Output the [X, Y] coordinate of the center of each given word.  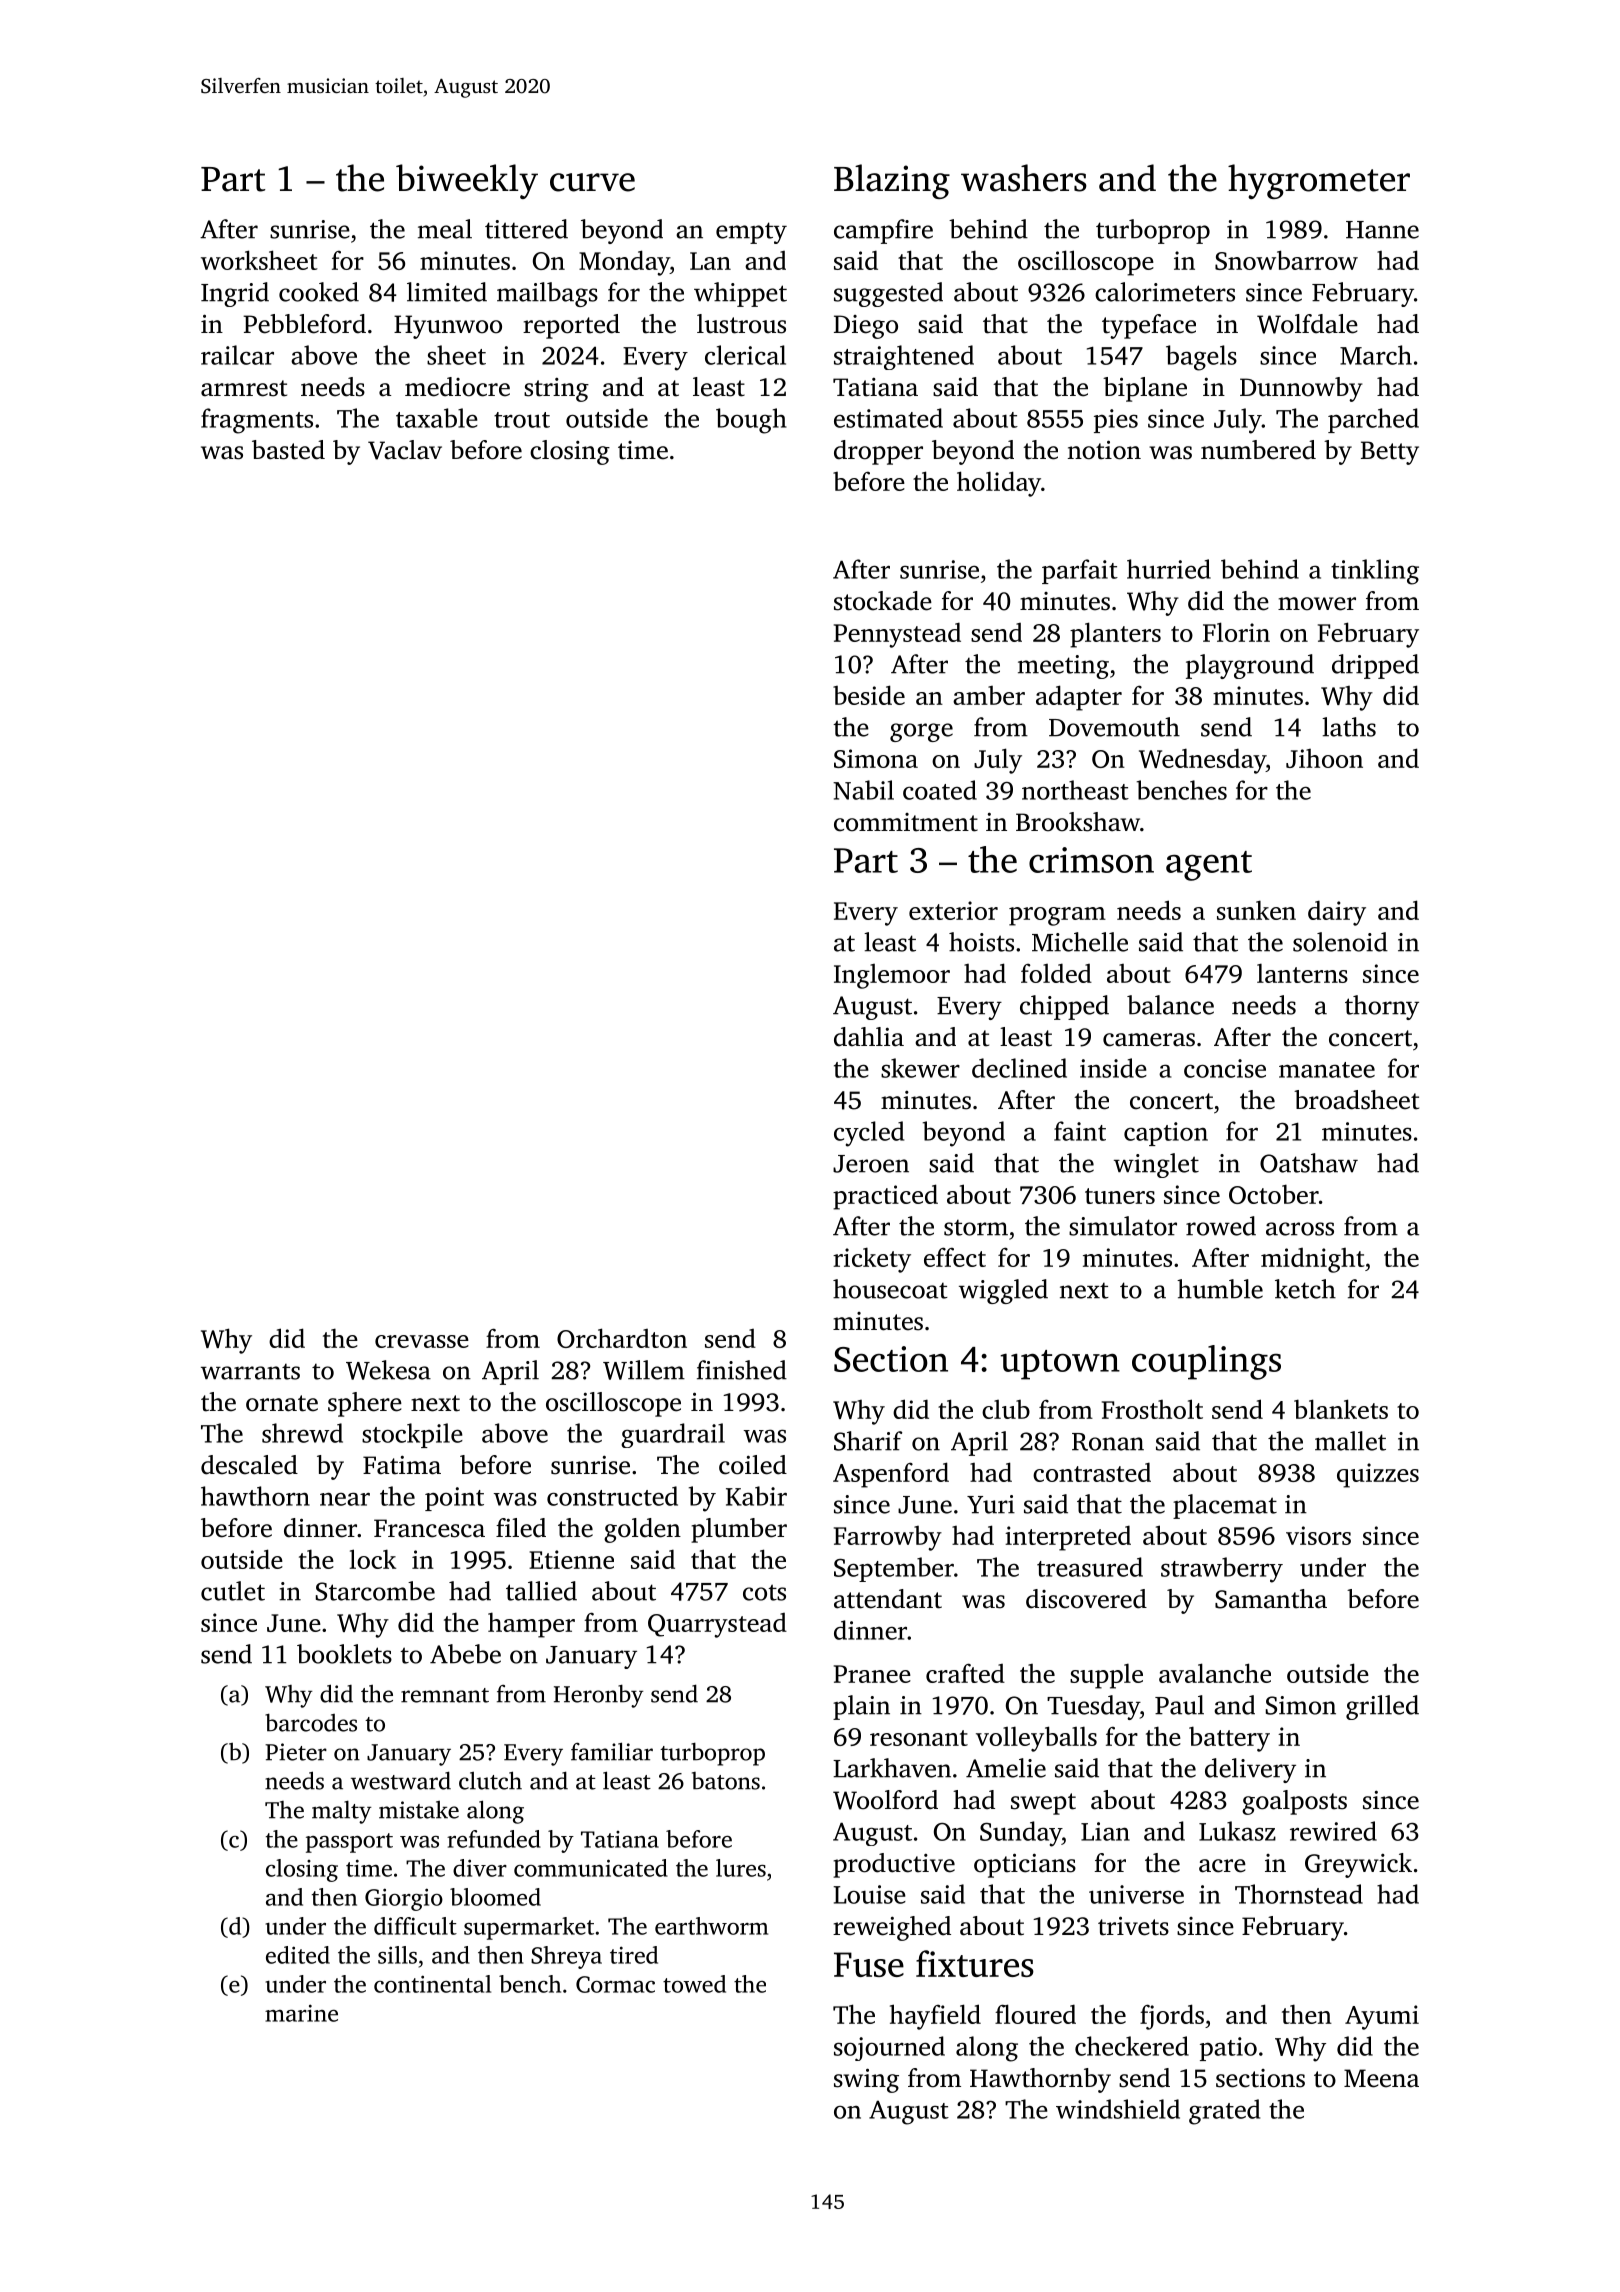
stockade [883, 601]
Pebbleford [304, 324]
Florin [1236, 632]
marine [301, 2013]
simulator [1123, 1226]
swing [866, 2080]
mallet [1350, 1441]
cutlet [233, 1591]
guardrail [673, 1435]
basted [288, 450]
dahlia [869, 1037]
